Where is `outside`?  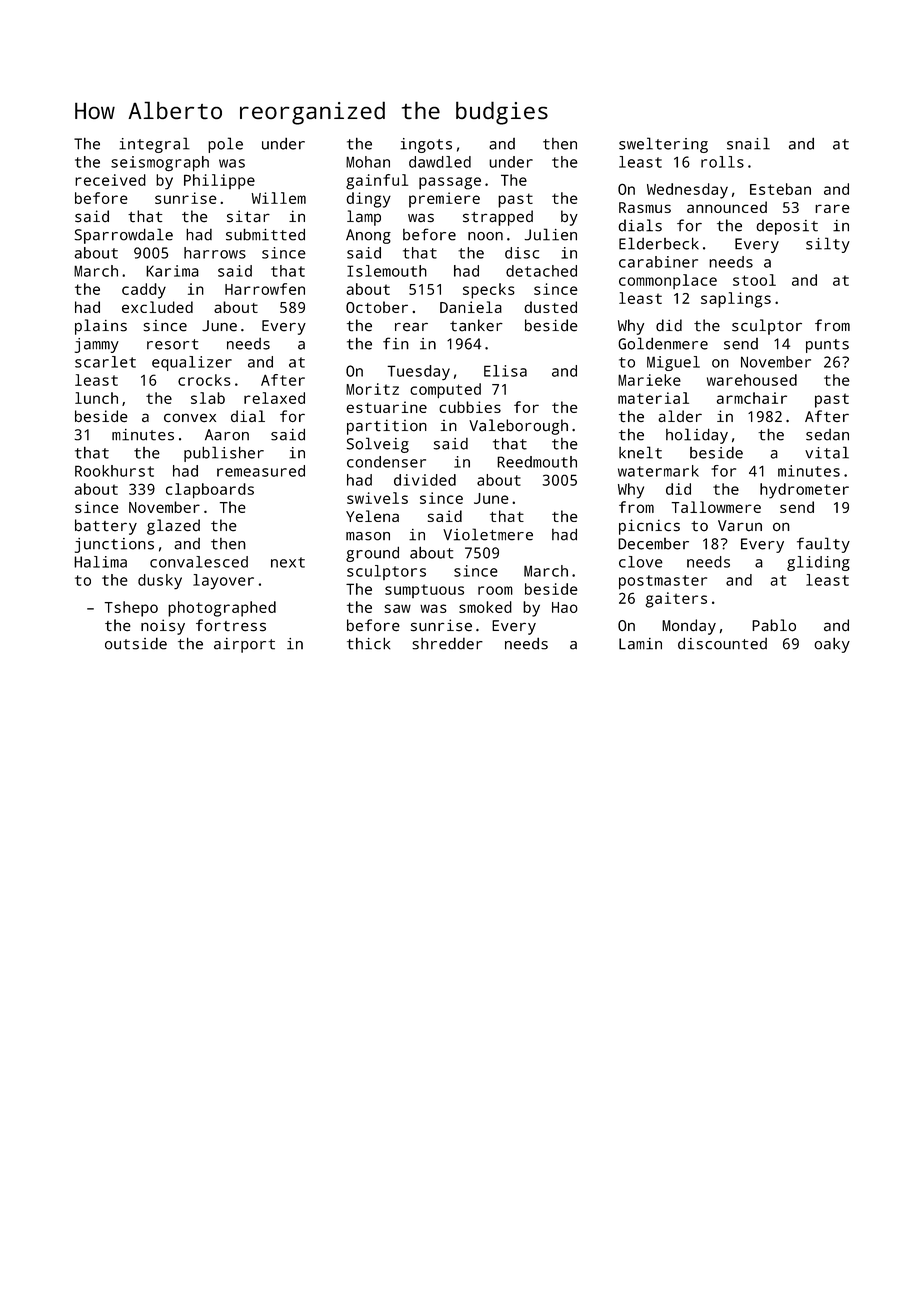 outside is located at coordinates (136, 643).
